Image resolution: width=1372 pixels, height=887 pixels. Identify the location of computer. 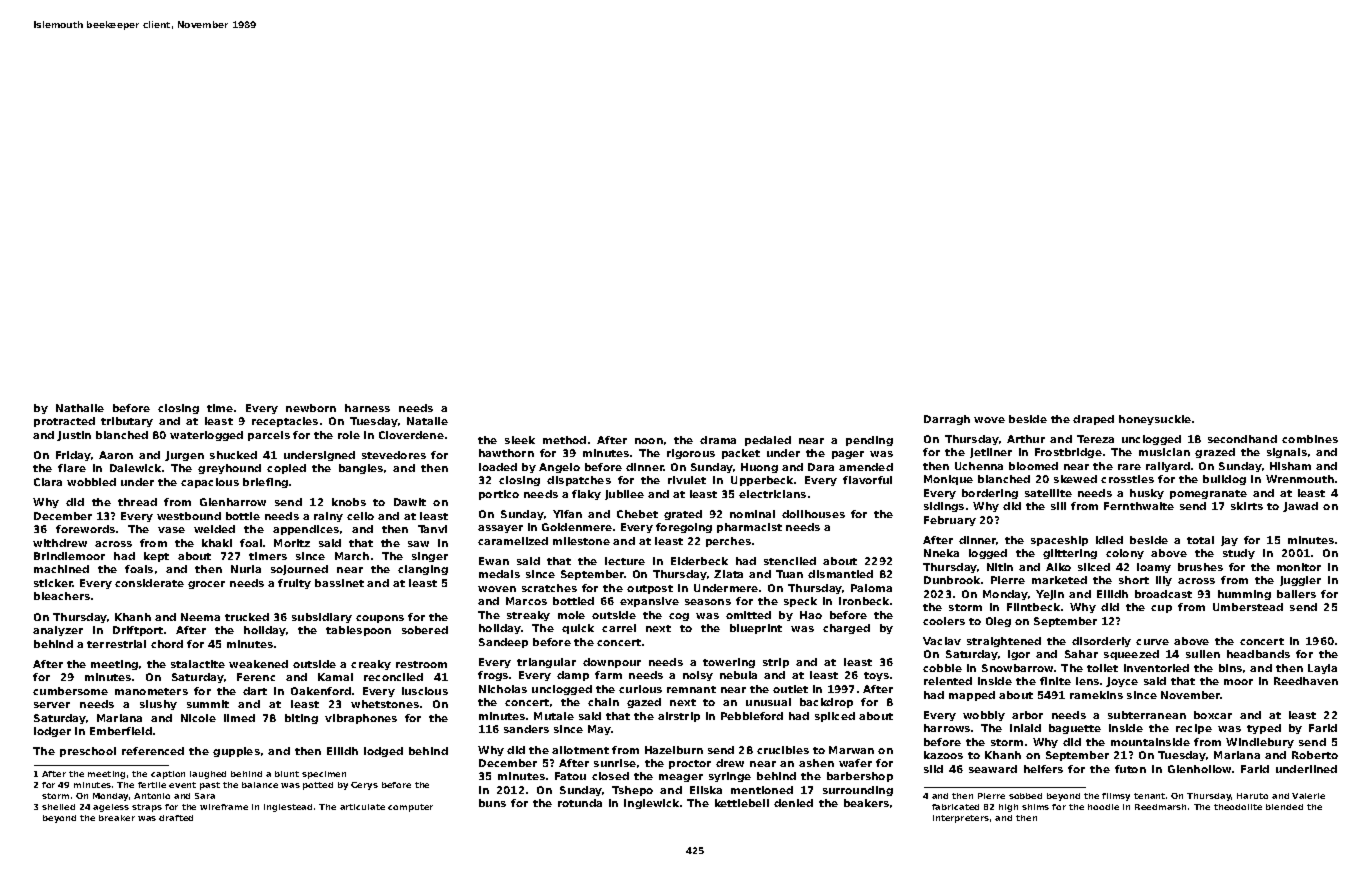
(410, 808).
